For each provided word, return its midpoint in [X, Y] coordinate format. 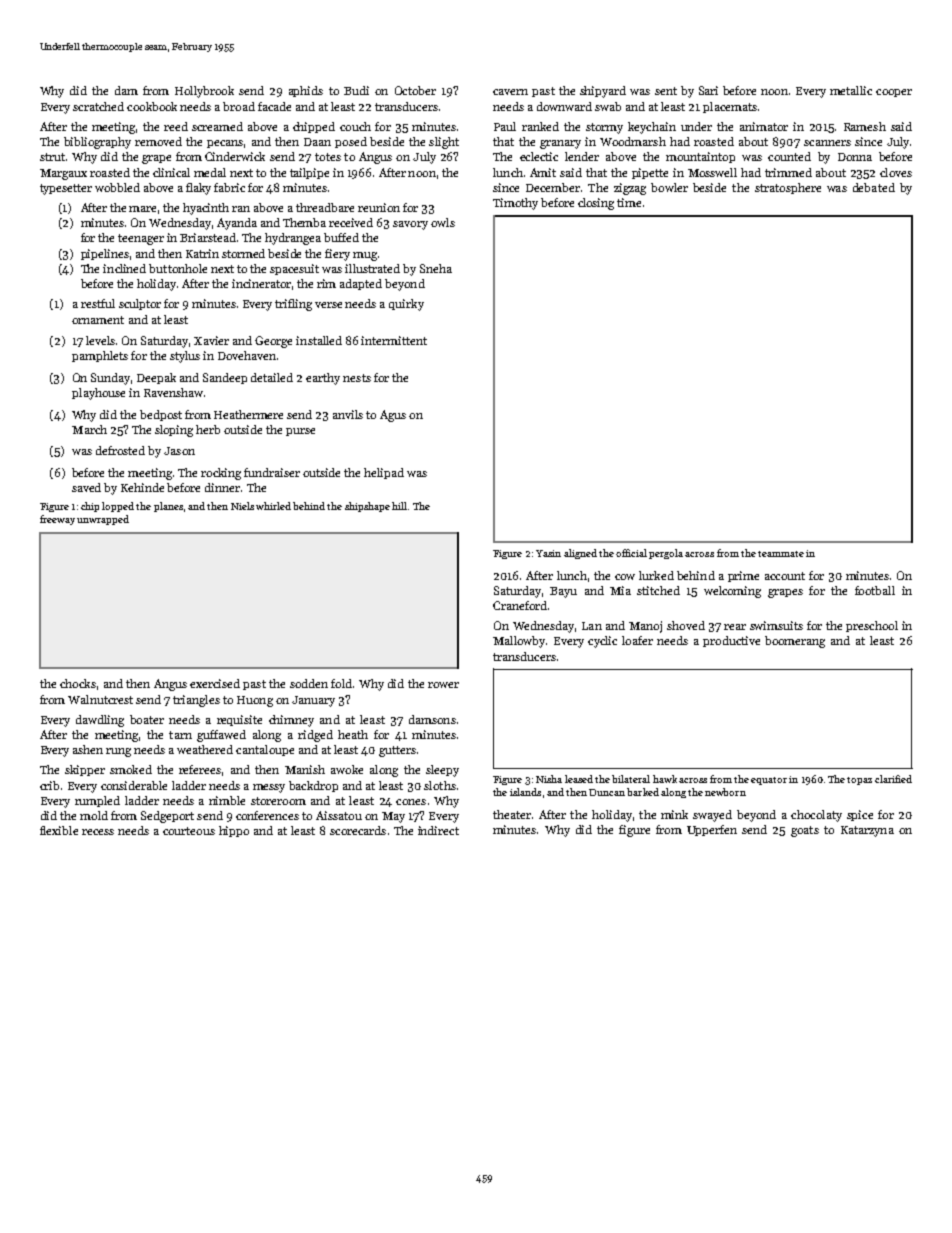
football [875, 590]
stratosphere [788, 188]
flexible [59, 830]
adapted [361, 284]
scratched [98, 106]
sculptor [140, 304]
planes [168, 507]
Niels [242, 506]
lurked [656, 575]
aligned [580, 554]
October [415, 90]
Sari [708, 90]
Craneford [520, 605]
